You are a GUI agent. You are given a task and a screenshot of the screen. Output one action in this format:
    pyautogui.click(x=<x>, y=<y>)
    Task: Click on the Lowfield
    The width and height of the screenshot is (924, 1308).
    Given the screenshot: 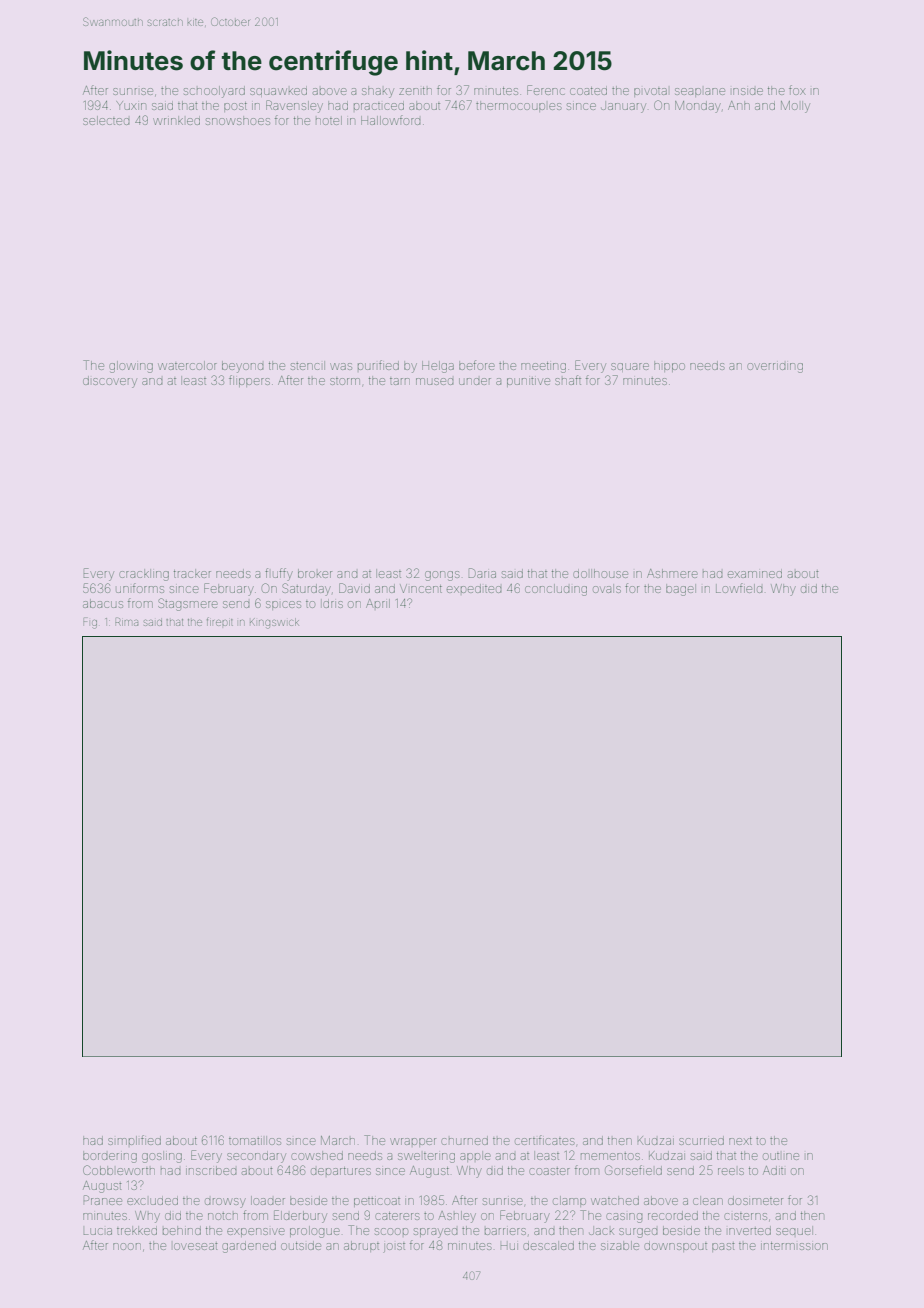 What is the action you would take?
    pyautogui.click(x=739, y=588)
